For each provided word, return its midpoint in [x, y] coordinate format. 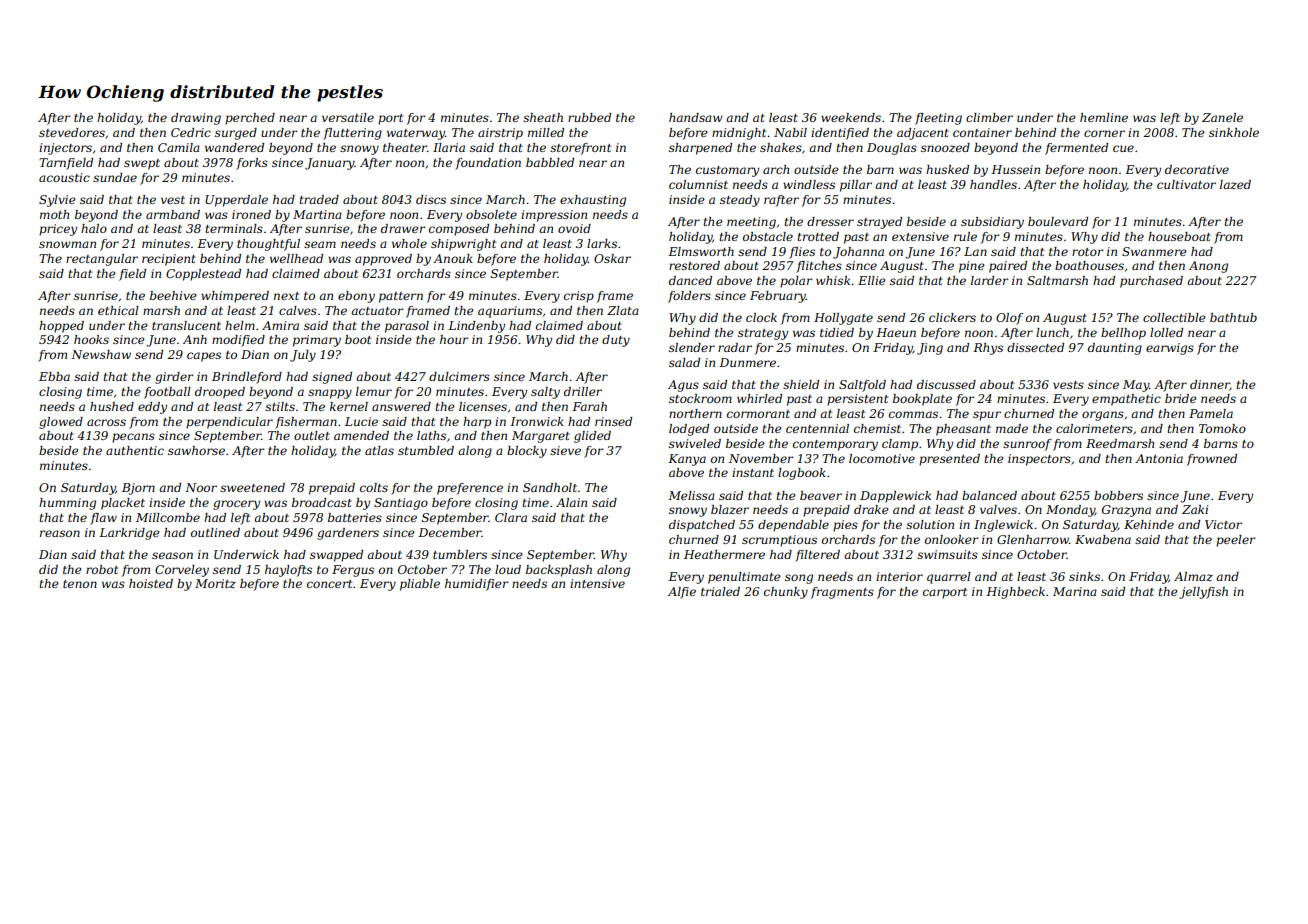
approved [383, 260]
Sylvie [57, 201]
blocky [527, 452]
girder [174, 378]
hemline [1104, 117]
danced [690, 280]
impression [554, 216]
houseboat [1179, 236]
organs [1103, 416]
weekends [851, 117]
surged [236, 134]
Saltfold [862, 386]
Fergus [353, 571]
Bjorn [138, 489]
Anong [1208, 267]
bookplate [922, 400]
